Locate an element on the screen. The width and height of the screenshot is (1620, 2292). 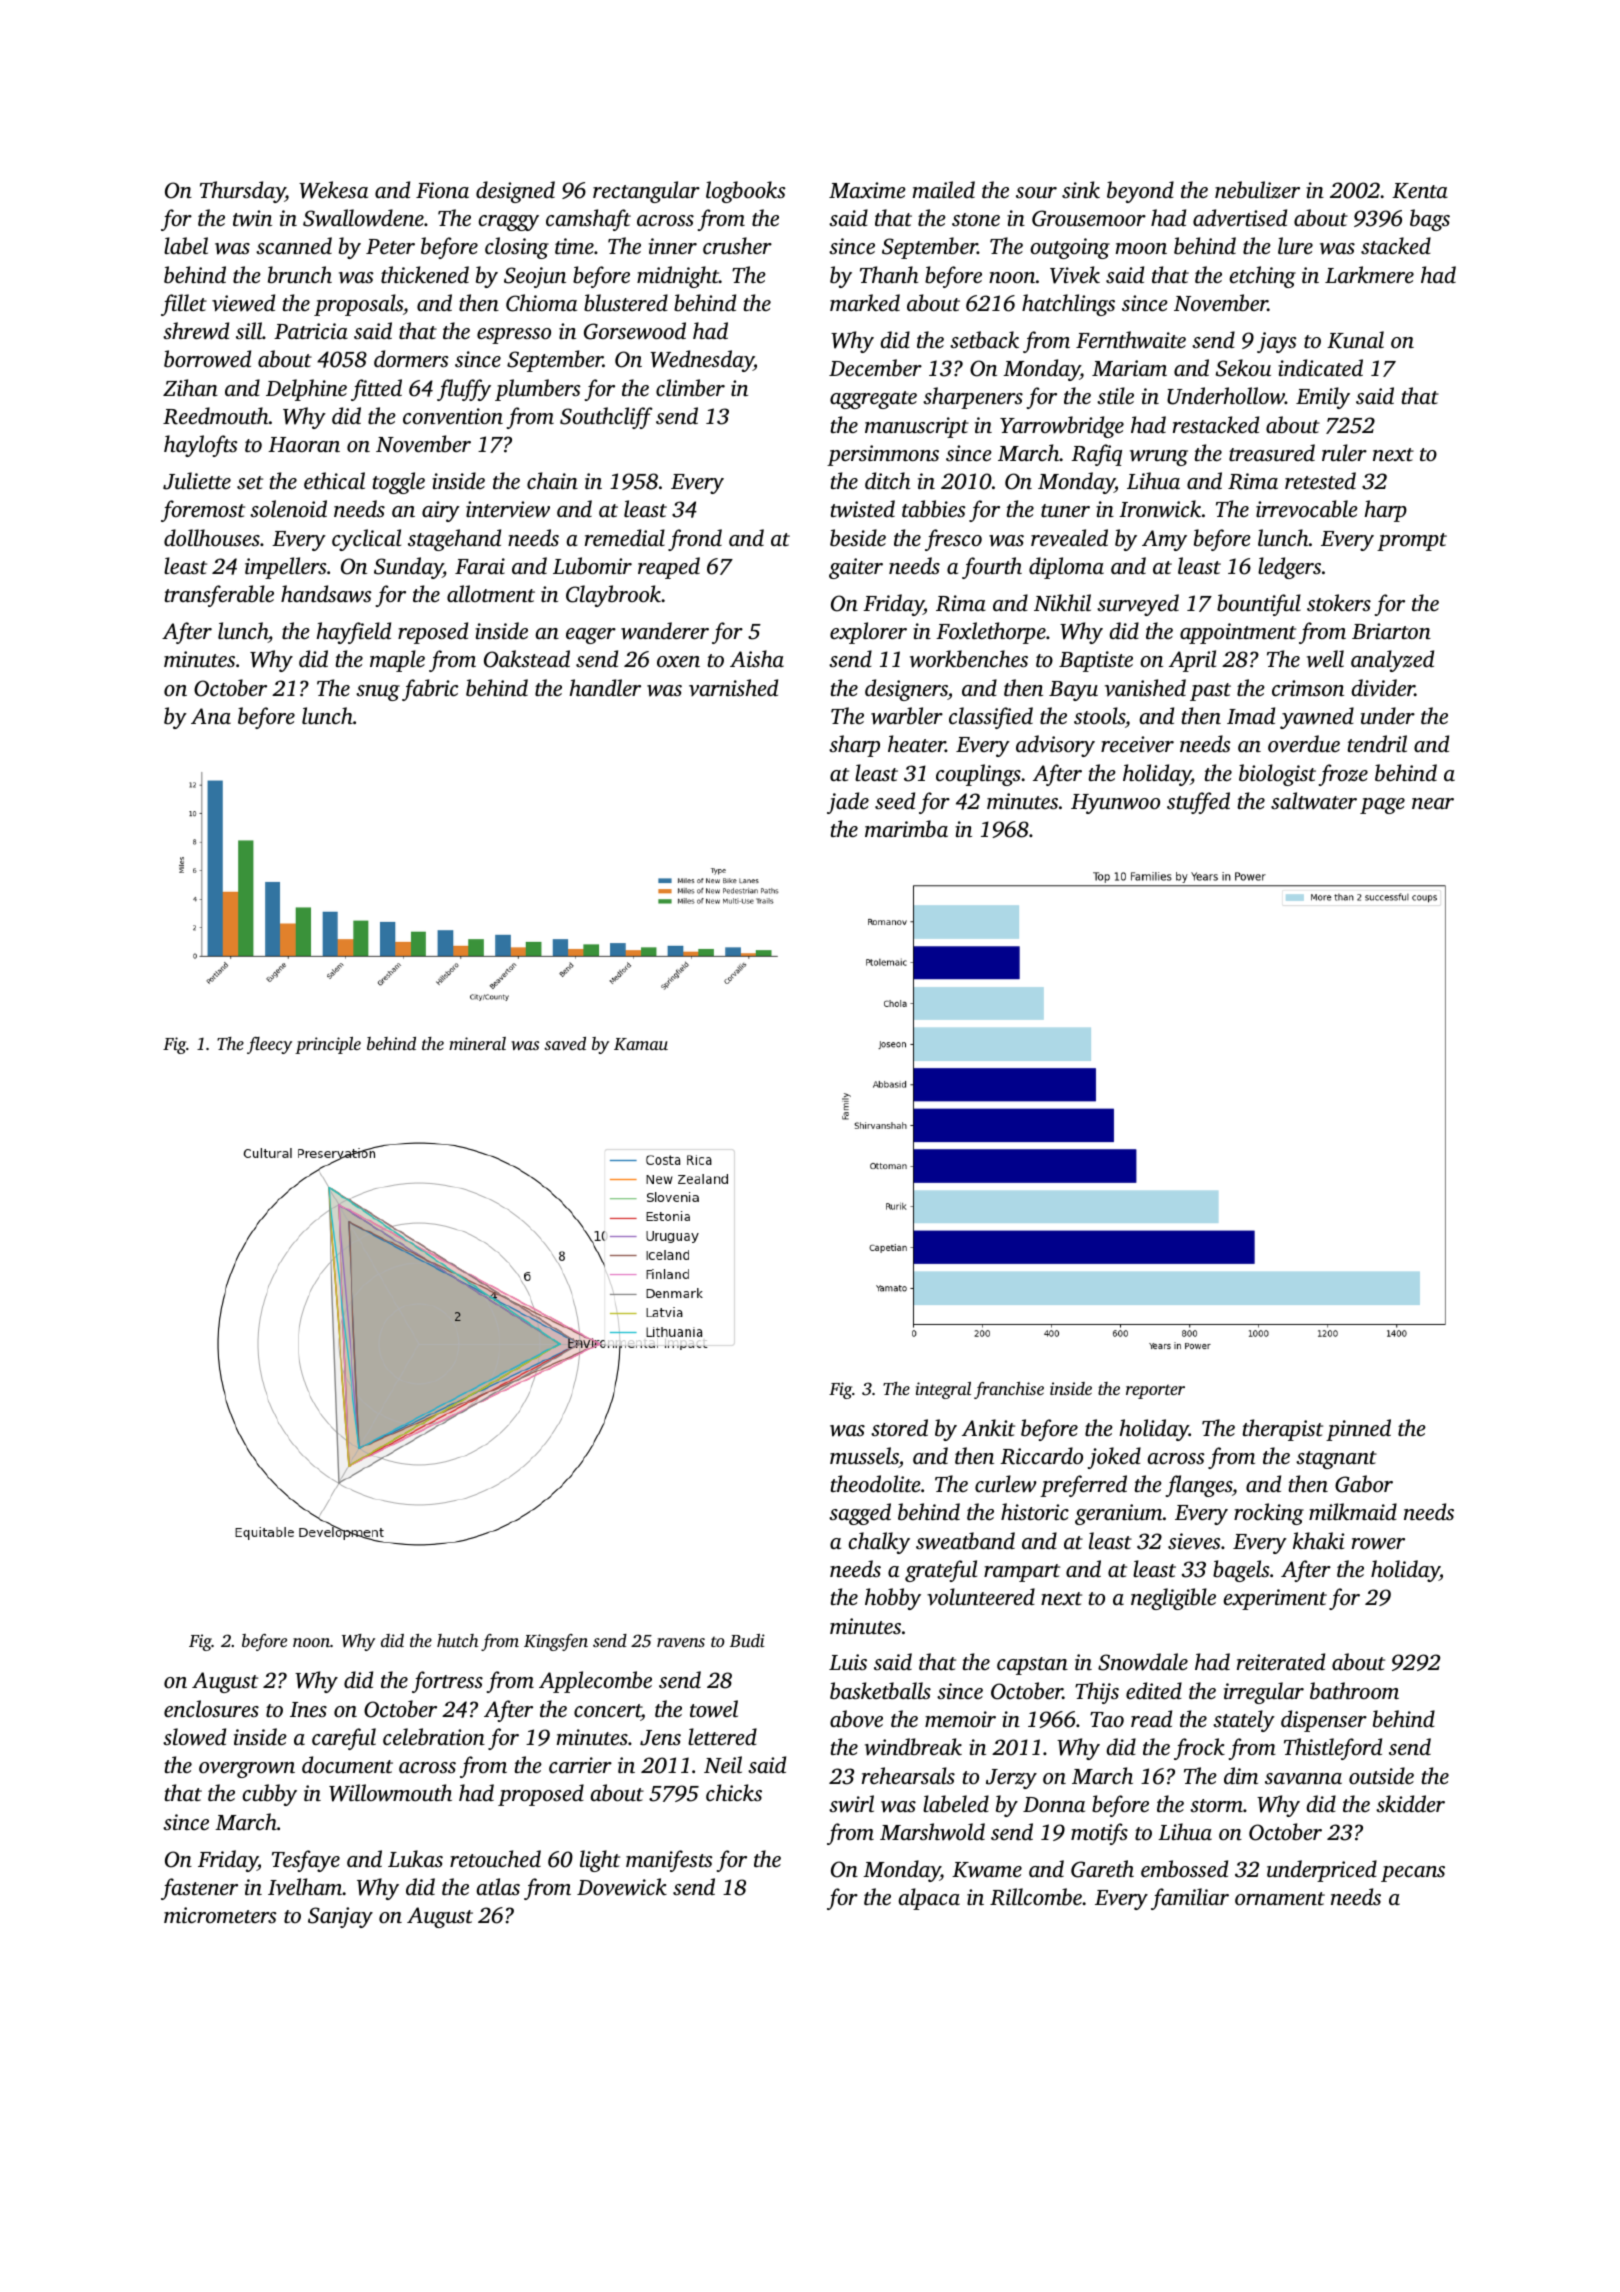
fabric is located at coordinates (430, 690).
